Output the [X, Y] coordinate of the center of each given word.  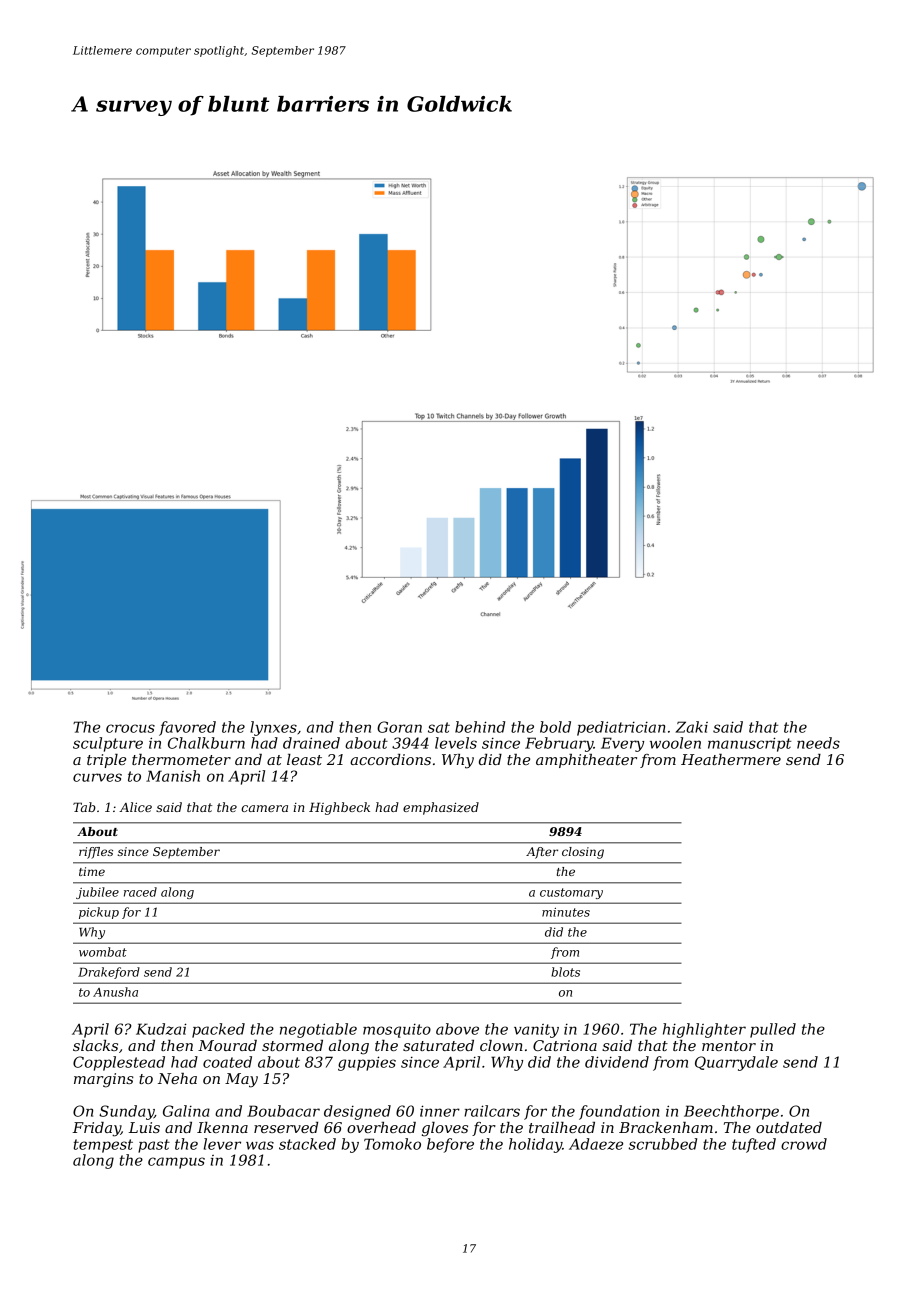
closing [583, 853]
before [450, 1145]
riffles [96, 853]
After [542, 853]
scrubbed [663, 1144]
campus [176, 1163]
